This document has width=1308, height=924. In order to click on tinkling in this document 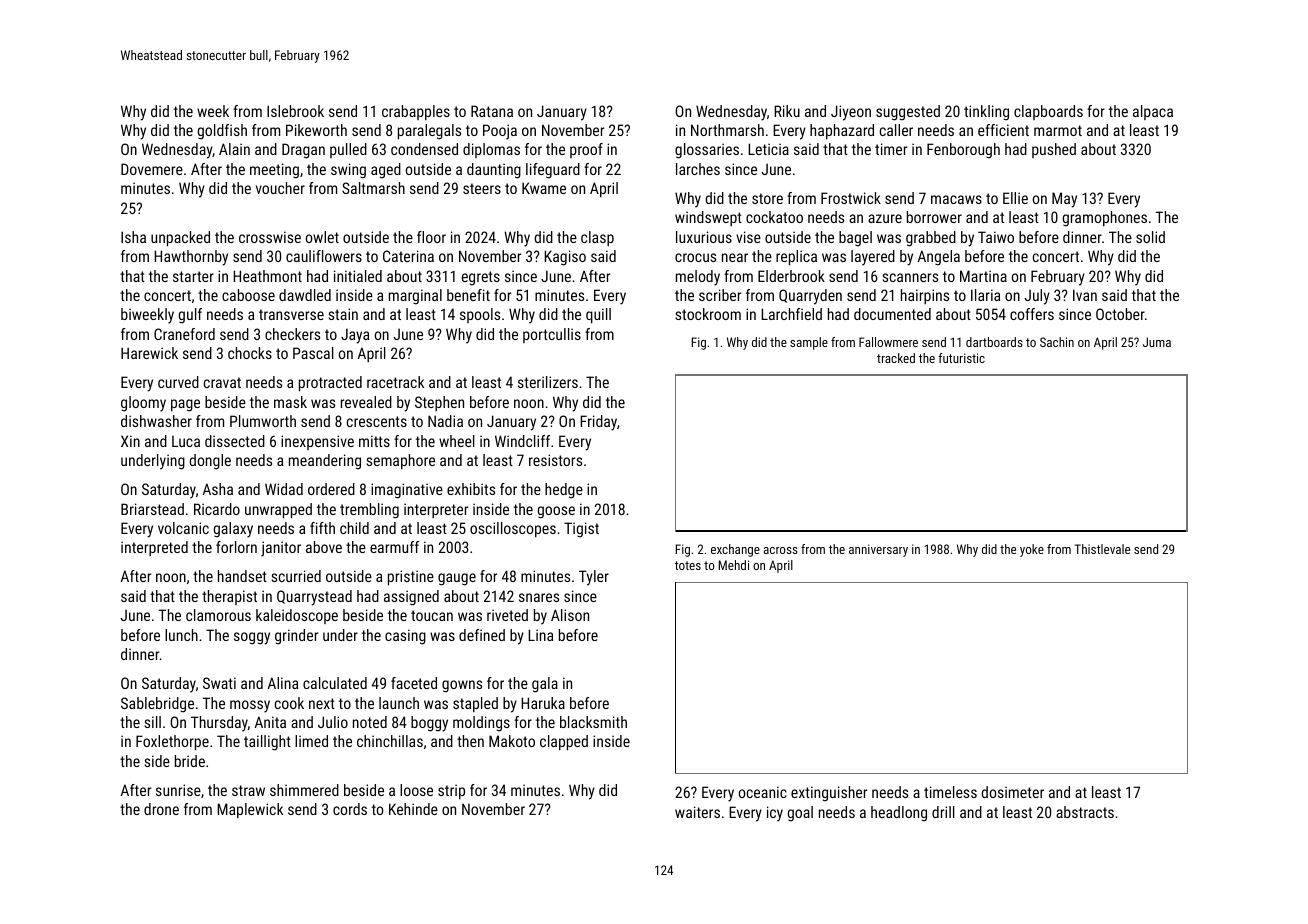, I will do `click(986, 113)`.
